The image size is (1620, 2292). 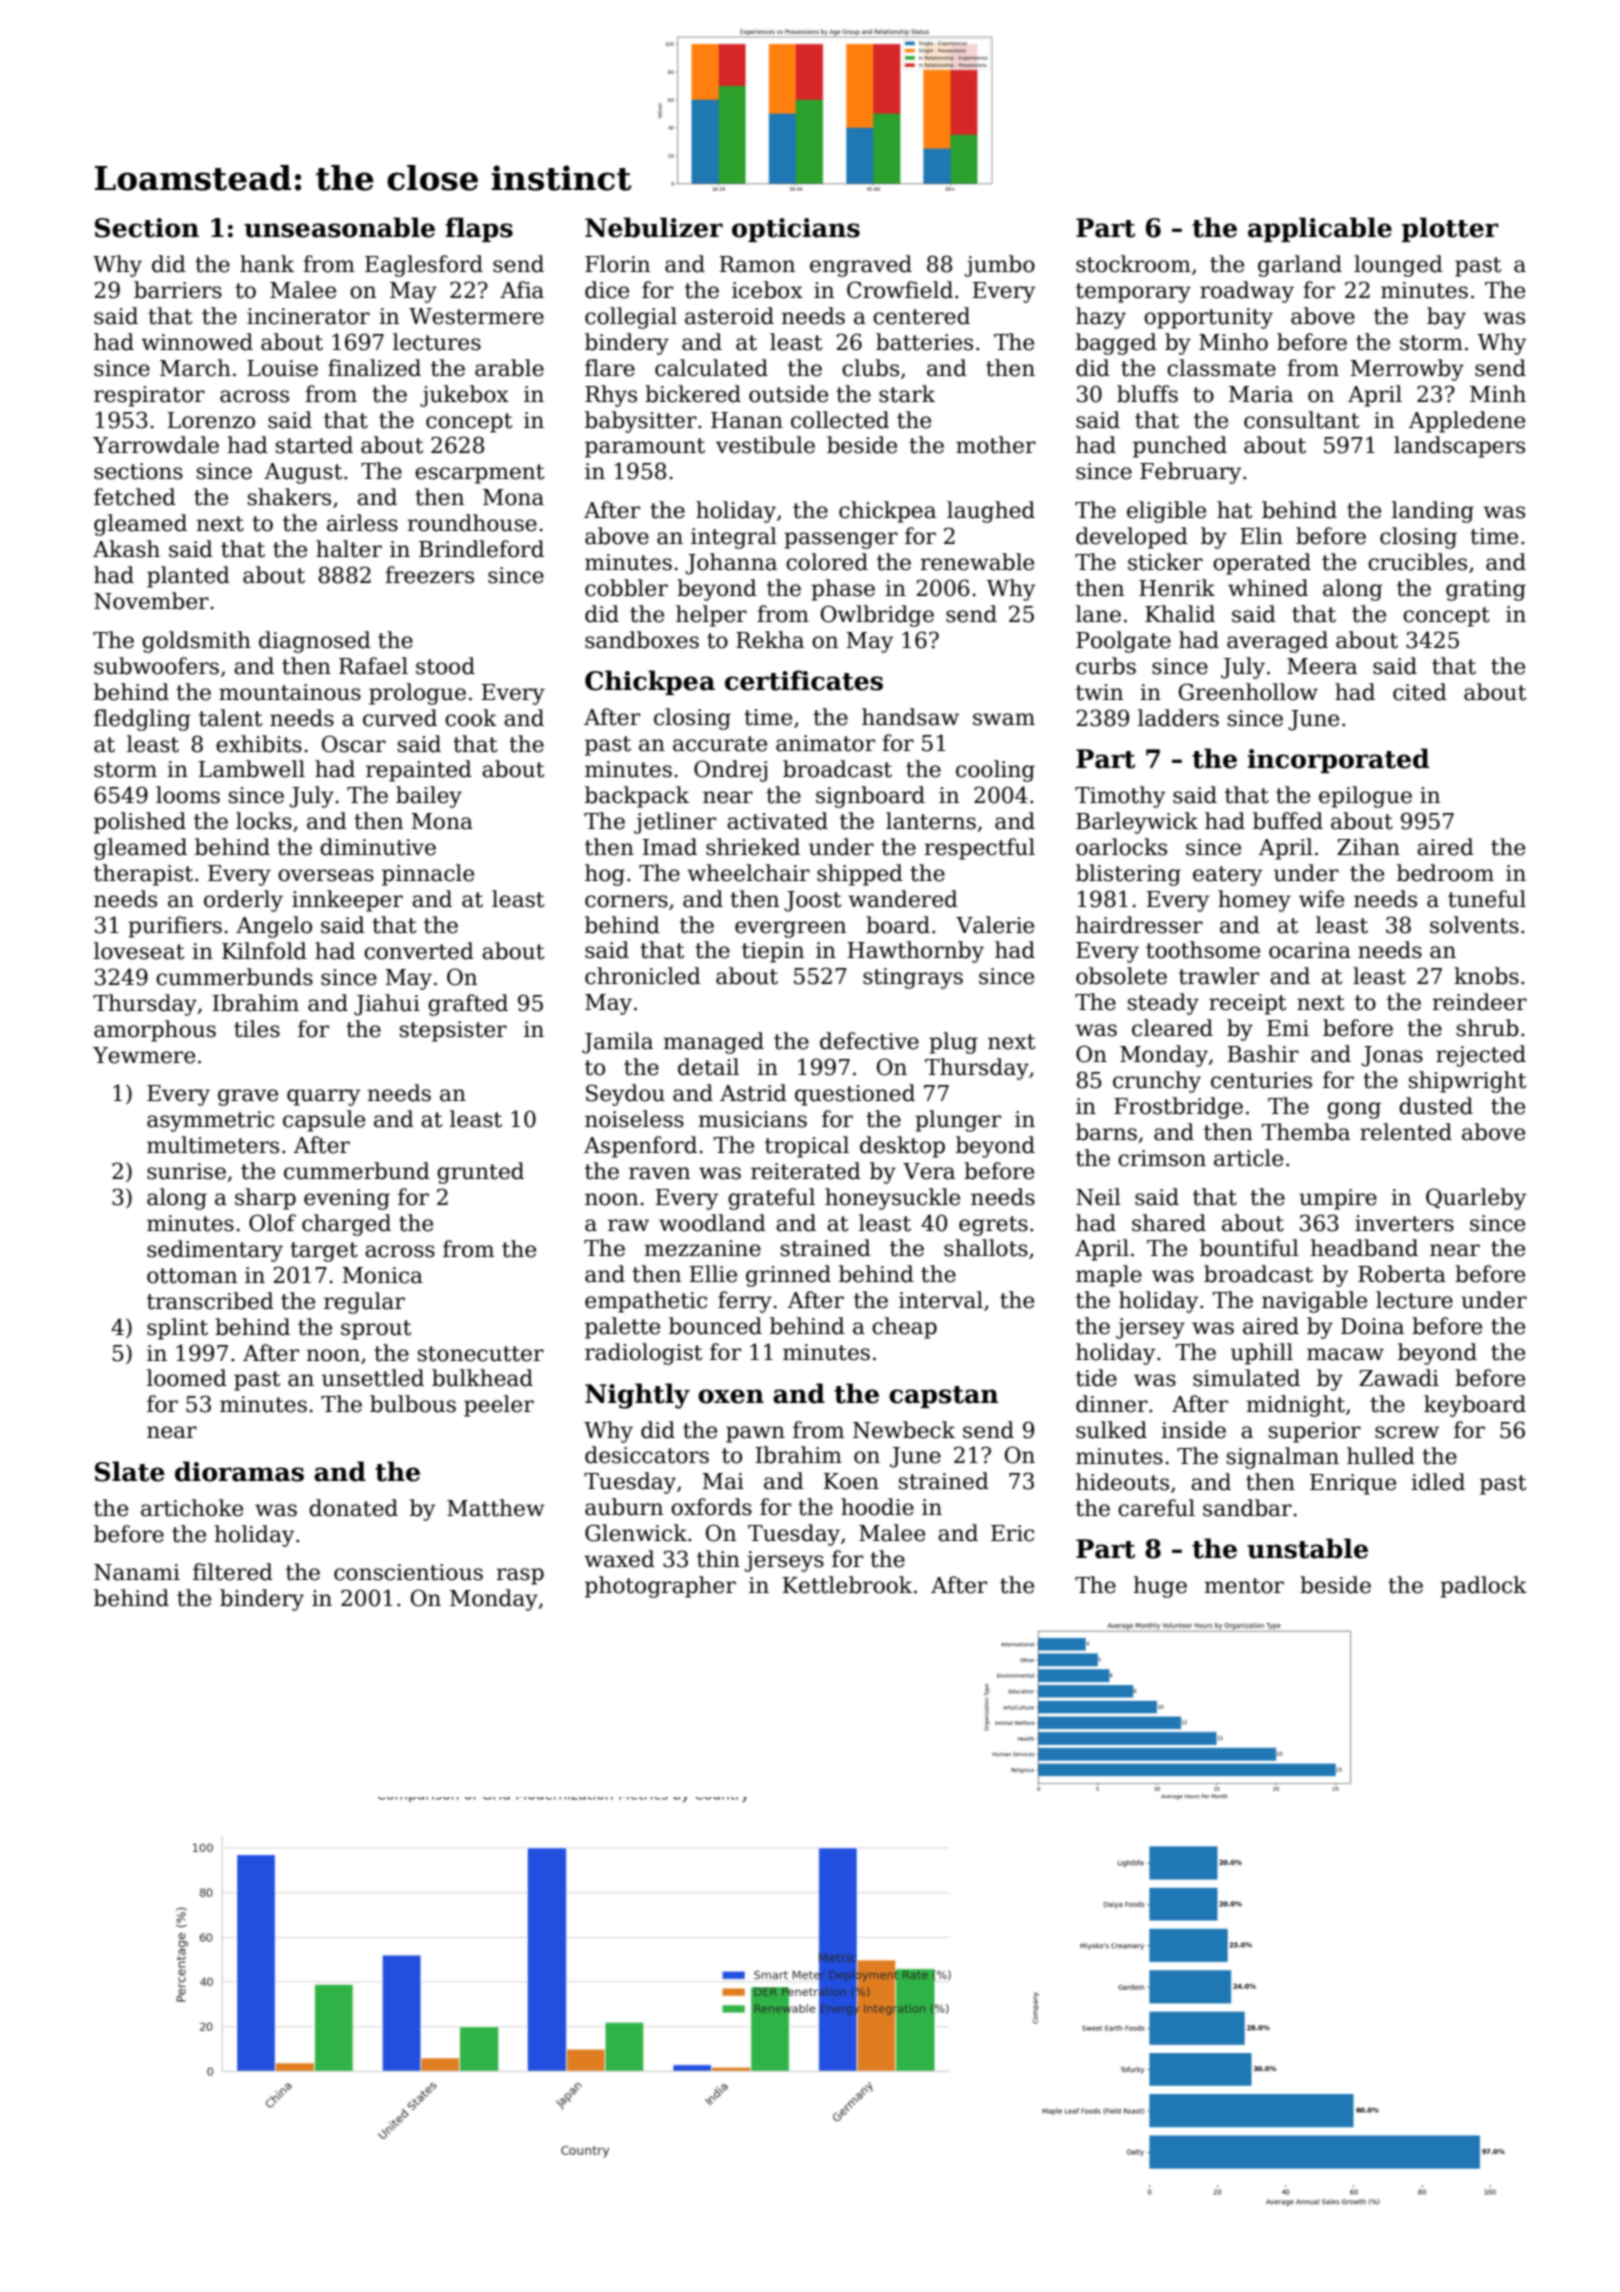 What do you see at coordinates (1420, 692) in the document?
I see `cited` at bounding box center [1420, 692].
